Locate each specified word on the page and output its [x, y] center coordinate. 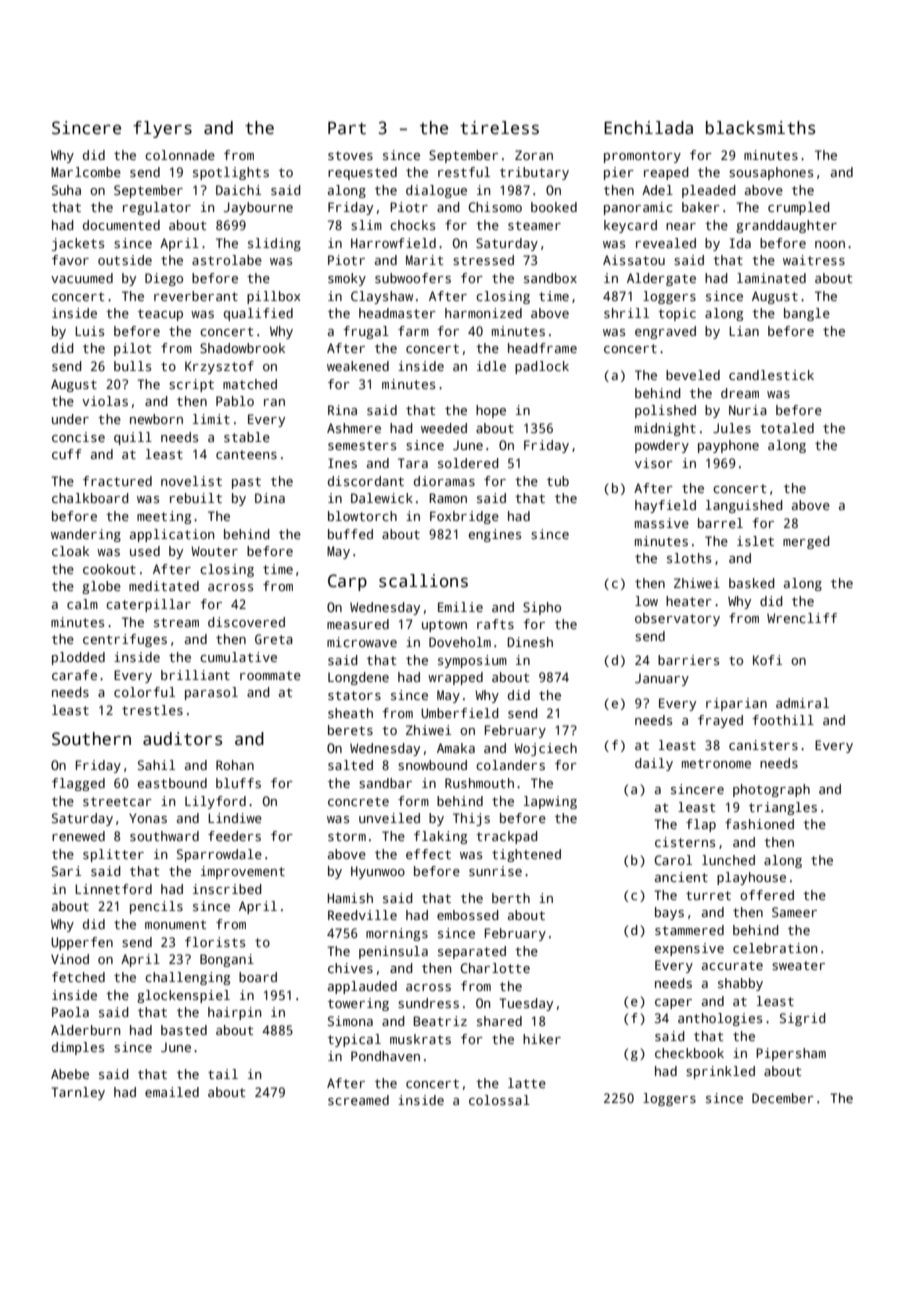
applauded [362, 987]
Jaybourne [258, 208]
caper [673, 1004]
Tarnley [78, 1093]
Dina [270, 498]
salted [350, 765]
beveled [693, 375]
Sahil [156, 765]
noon [830, 244]
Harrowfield [393, 243]
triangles [783, 808]
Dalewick [382, 498]
